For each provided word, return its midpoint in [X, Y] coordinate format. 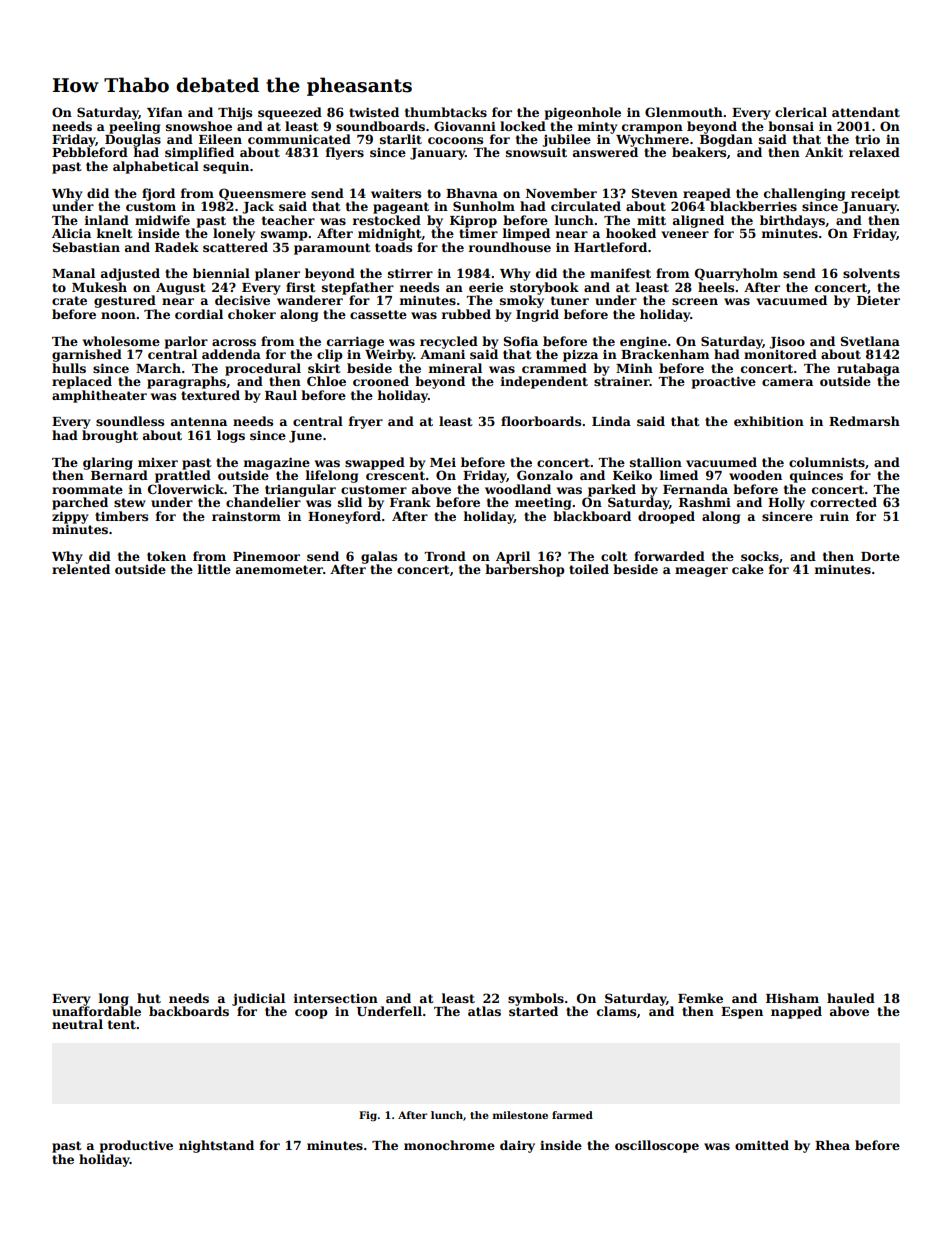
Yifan [165, 112]
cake [748, 569]
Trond [445, 556]
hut [149, 998]
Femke [700, 998]
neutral [77, 1024]
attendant [866, 112]
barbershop [525, 570]
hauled [851, 998]
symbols [536, 999]
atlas [484, 1011]
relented [81, 569]
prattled [183, 476]
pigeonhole [583, 113]
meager [701, 572]
